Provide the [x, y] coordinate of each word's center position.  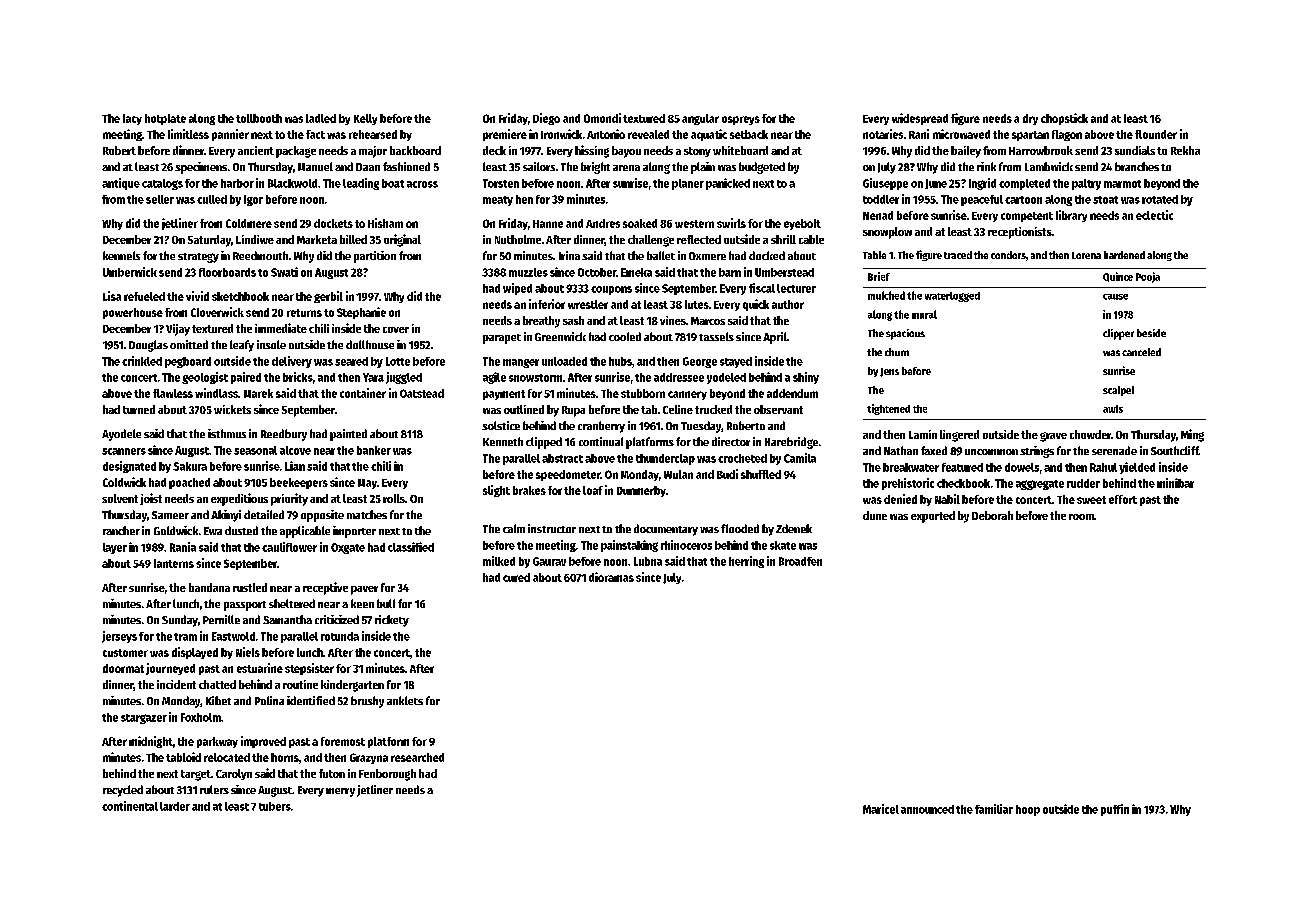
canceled [1141, 352]
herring [746, 562]
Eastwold [233, 636]
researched [417, 757]
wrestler [588, 304]
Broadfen [800, 561]
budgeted [762, 168]
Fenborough [387, 775]
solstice [501, 425]
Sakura [190, 466]
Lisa [112, 296]
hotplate [165, 119]
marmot [1122, 184]
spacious [905, 334]
